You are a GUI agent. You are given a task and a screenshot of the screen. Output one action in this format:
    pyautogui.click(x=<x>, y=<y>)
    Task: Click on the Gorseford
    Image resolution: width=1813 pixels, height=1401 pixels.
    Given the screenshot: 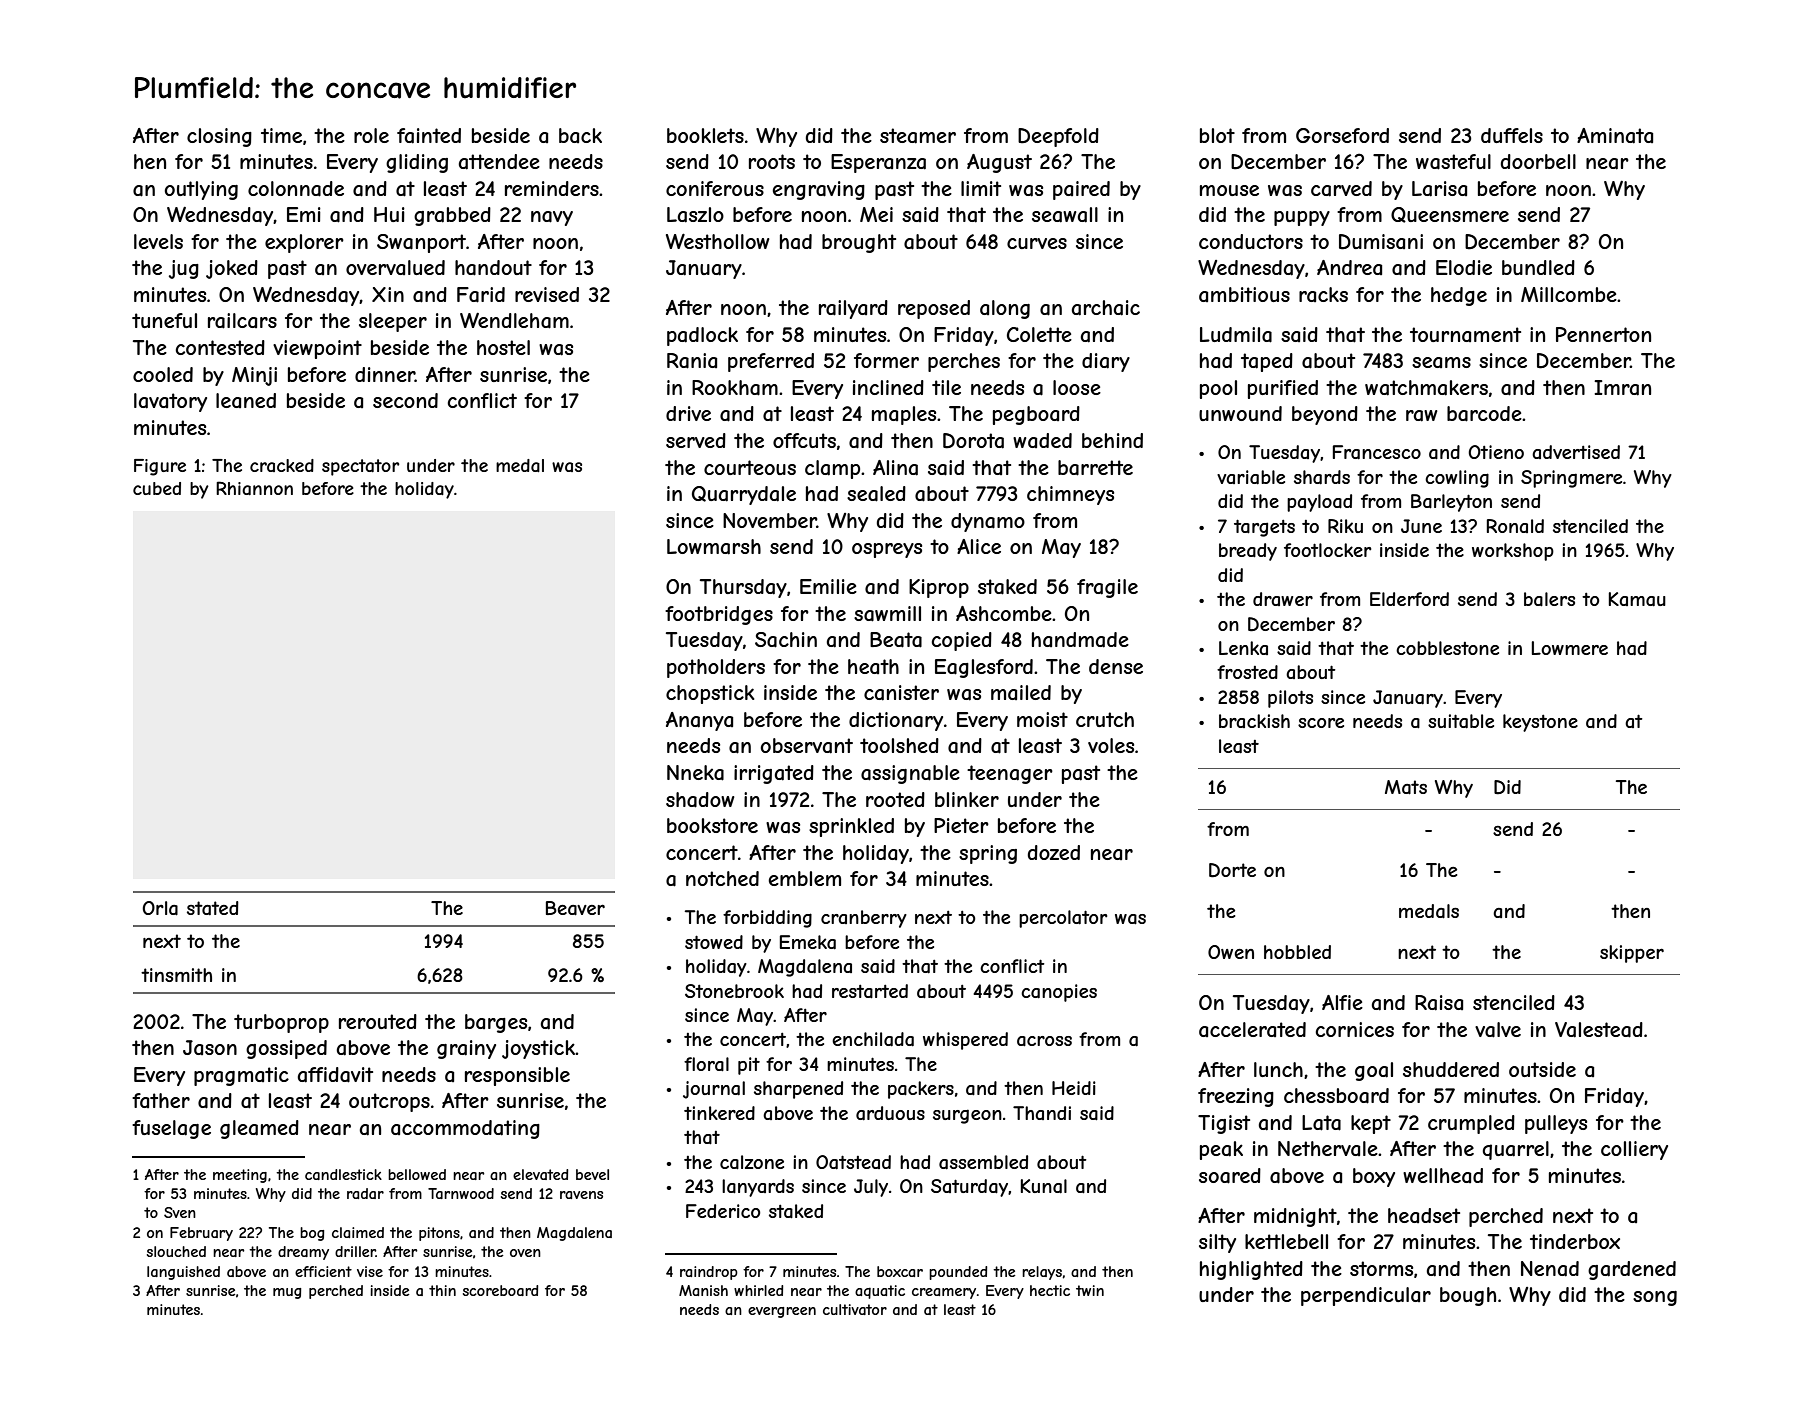 What is the action you would take?
    pyautogui.click(x=1342, y=135)
